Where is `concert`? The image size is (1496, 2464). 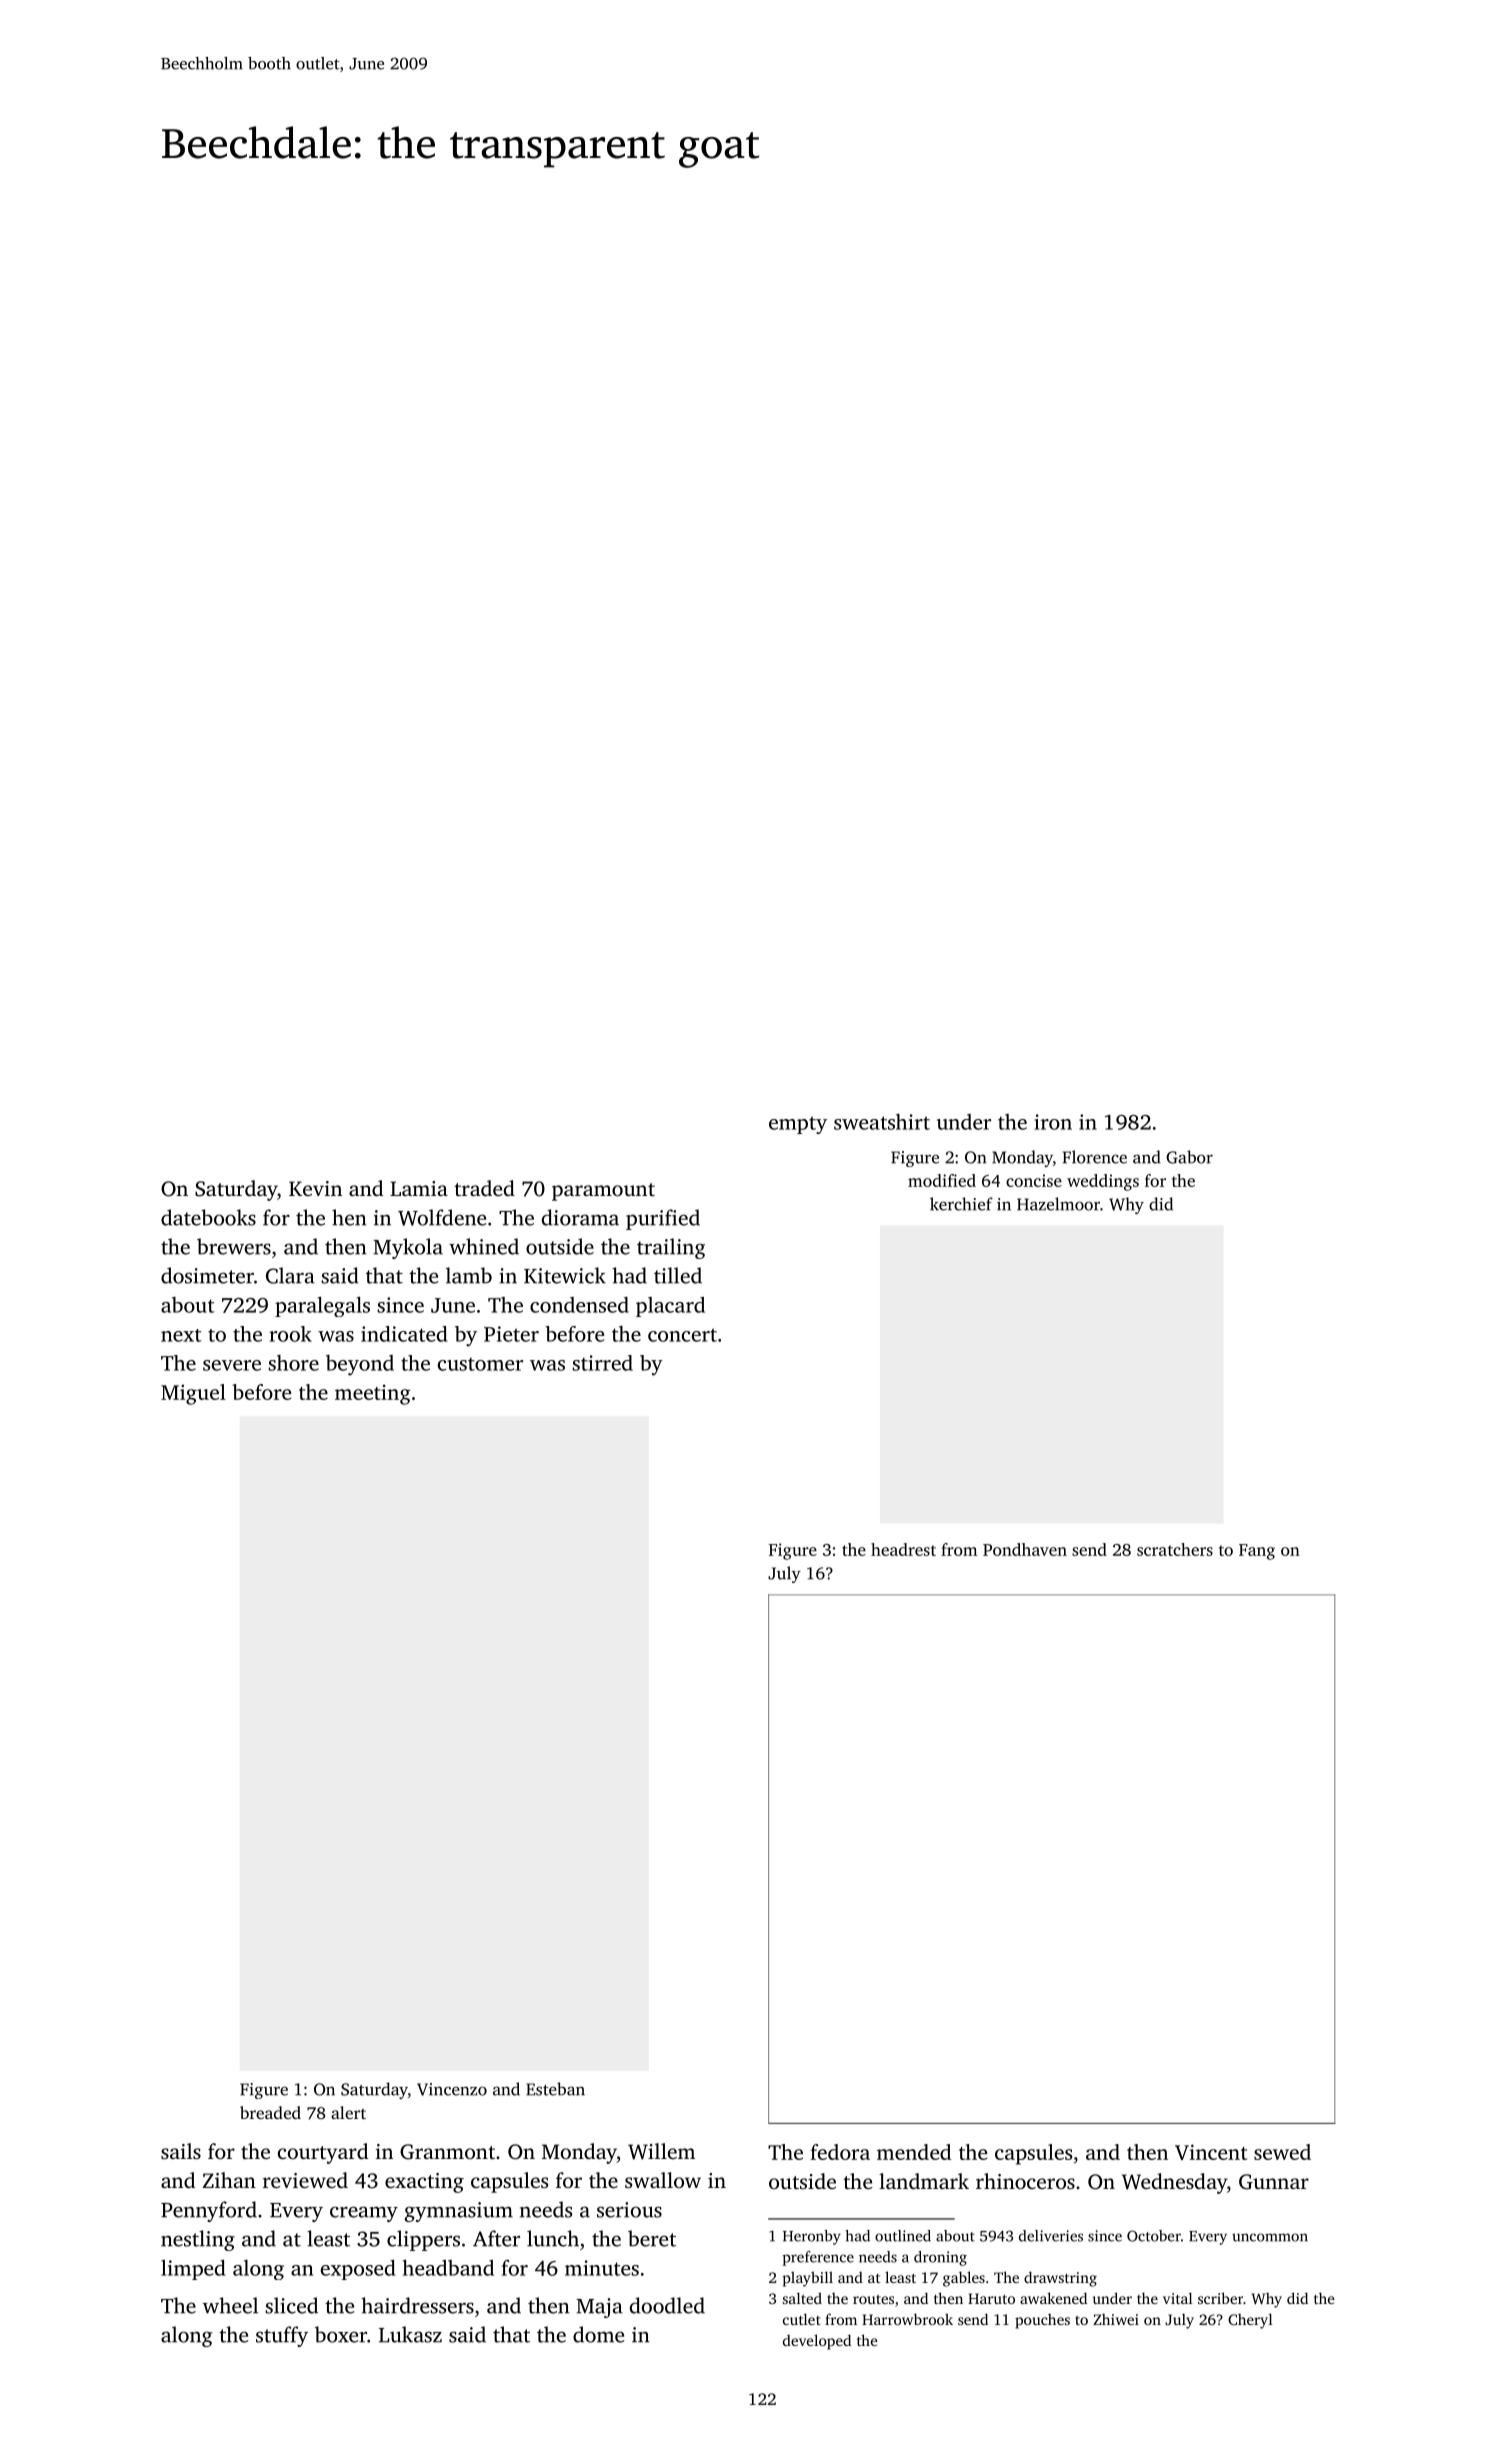 concert is located at coordinates (682, 1335).
